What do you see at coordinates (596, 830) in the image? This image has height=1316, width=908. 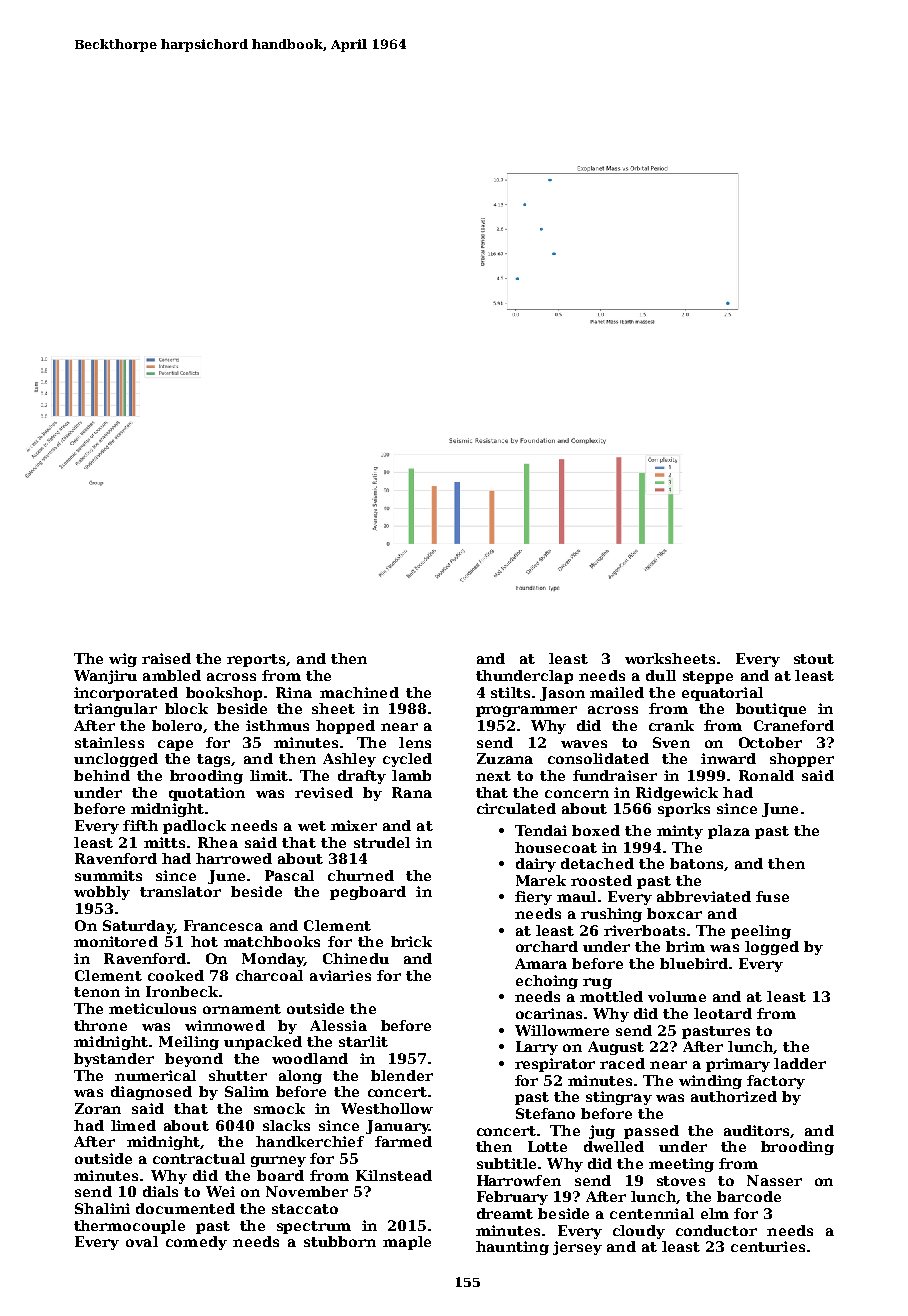 I see `boxed` at bounding box center [596, 830].
